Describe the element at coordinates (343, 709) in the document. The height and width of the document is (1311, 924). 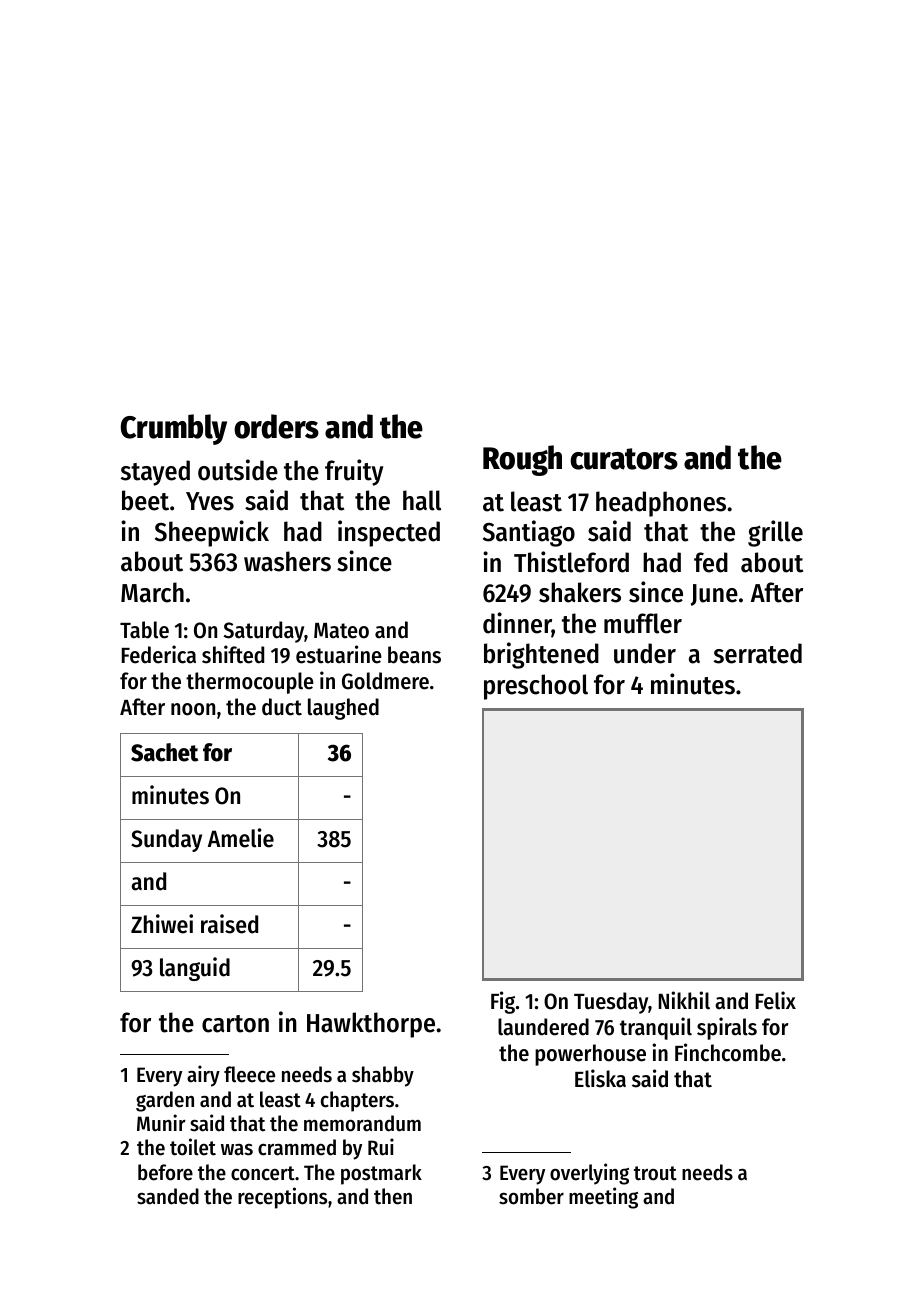
I see `laughed` at that location.
